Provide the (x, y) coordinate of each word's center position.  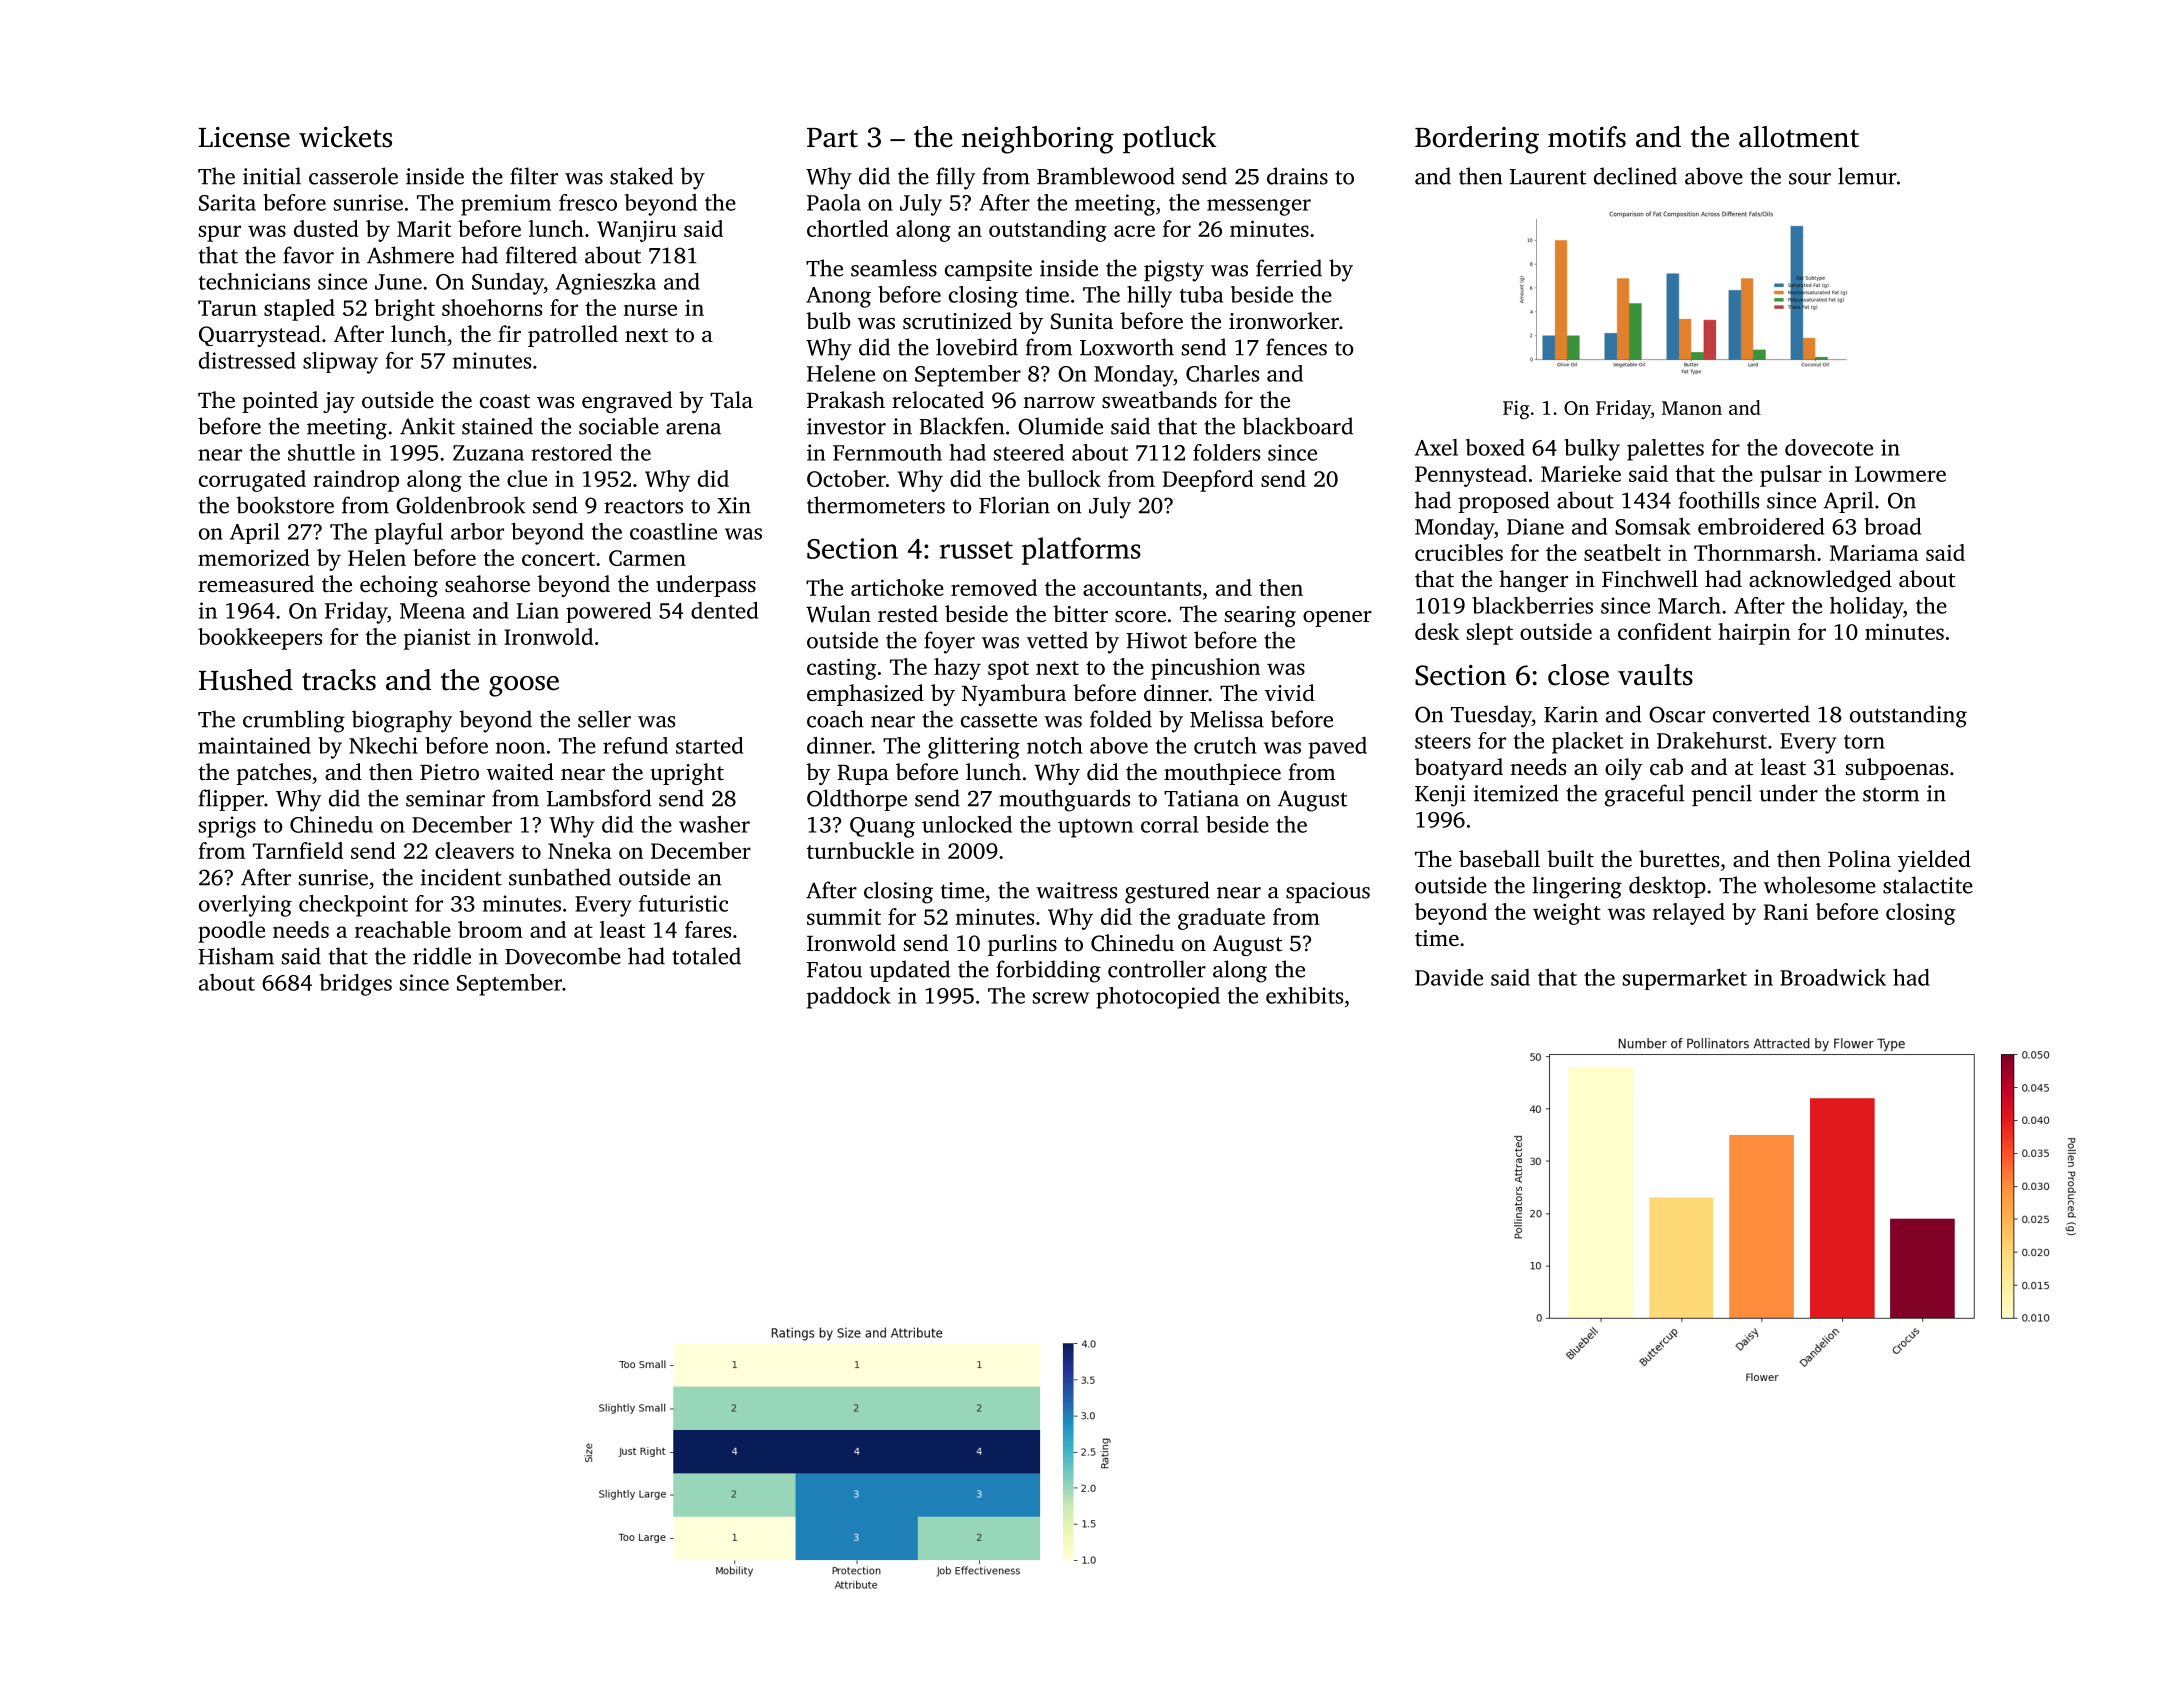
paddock (849, 998)
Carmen (647, 558)
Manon (1692, 408)
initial (272, 176)
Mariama (1874, 553)
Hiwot (1156, 640)
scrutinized (957, 321)
